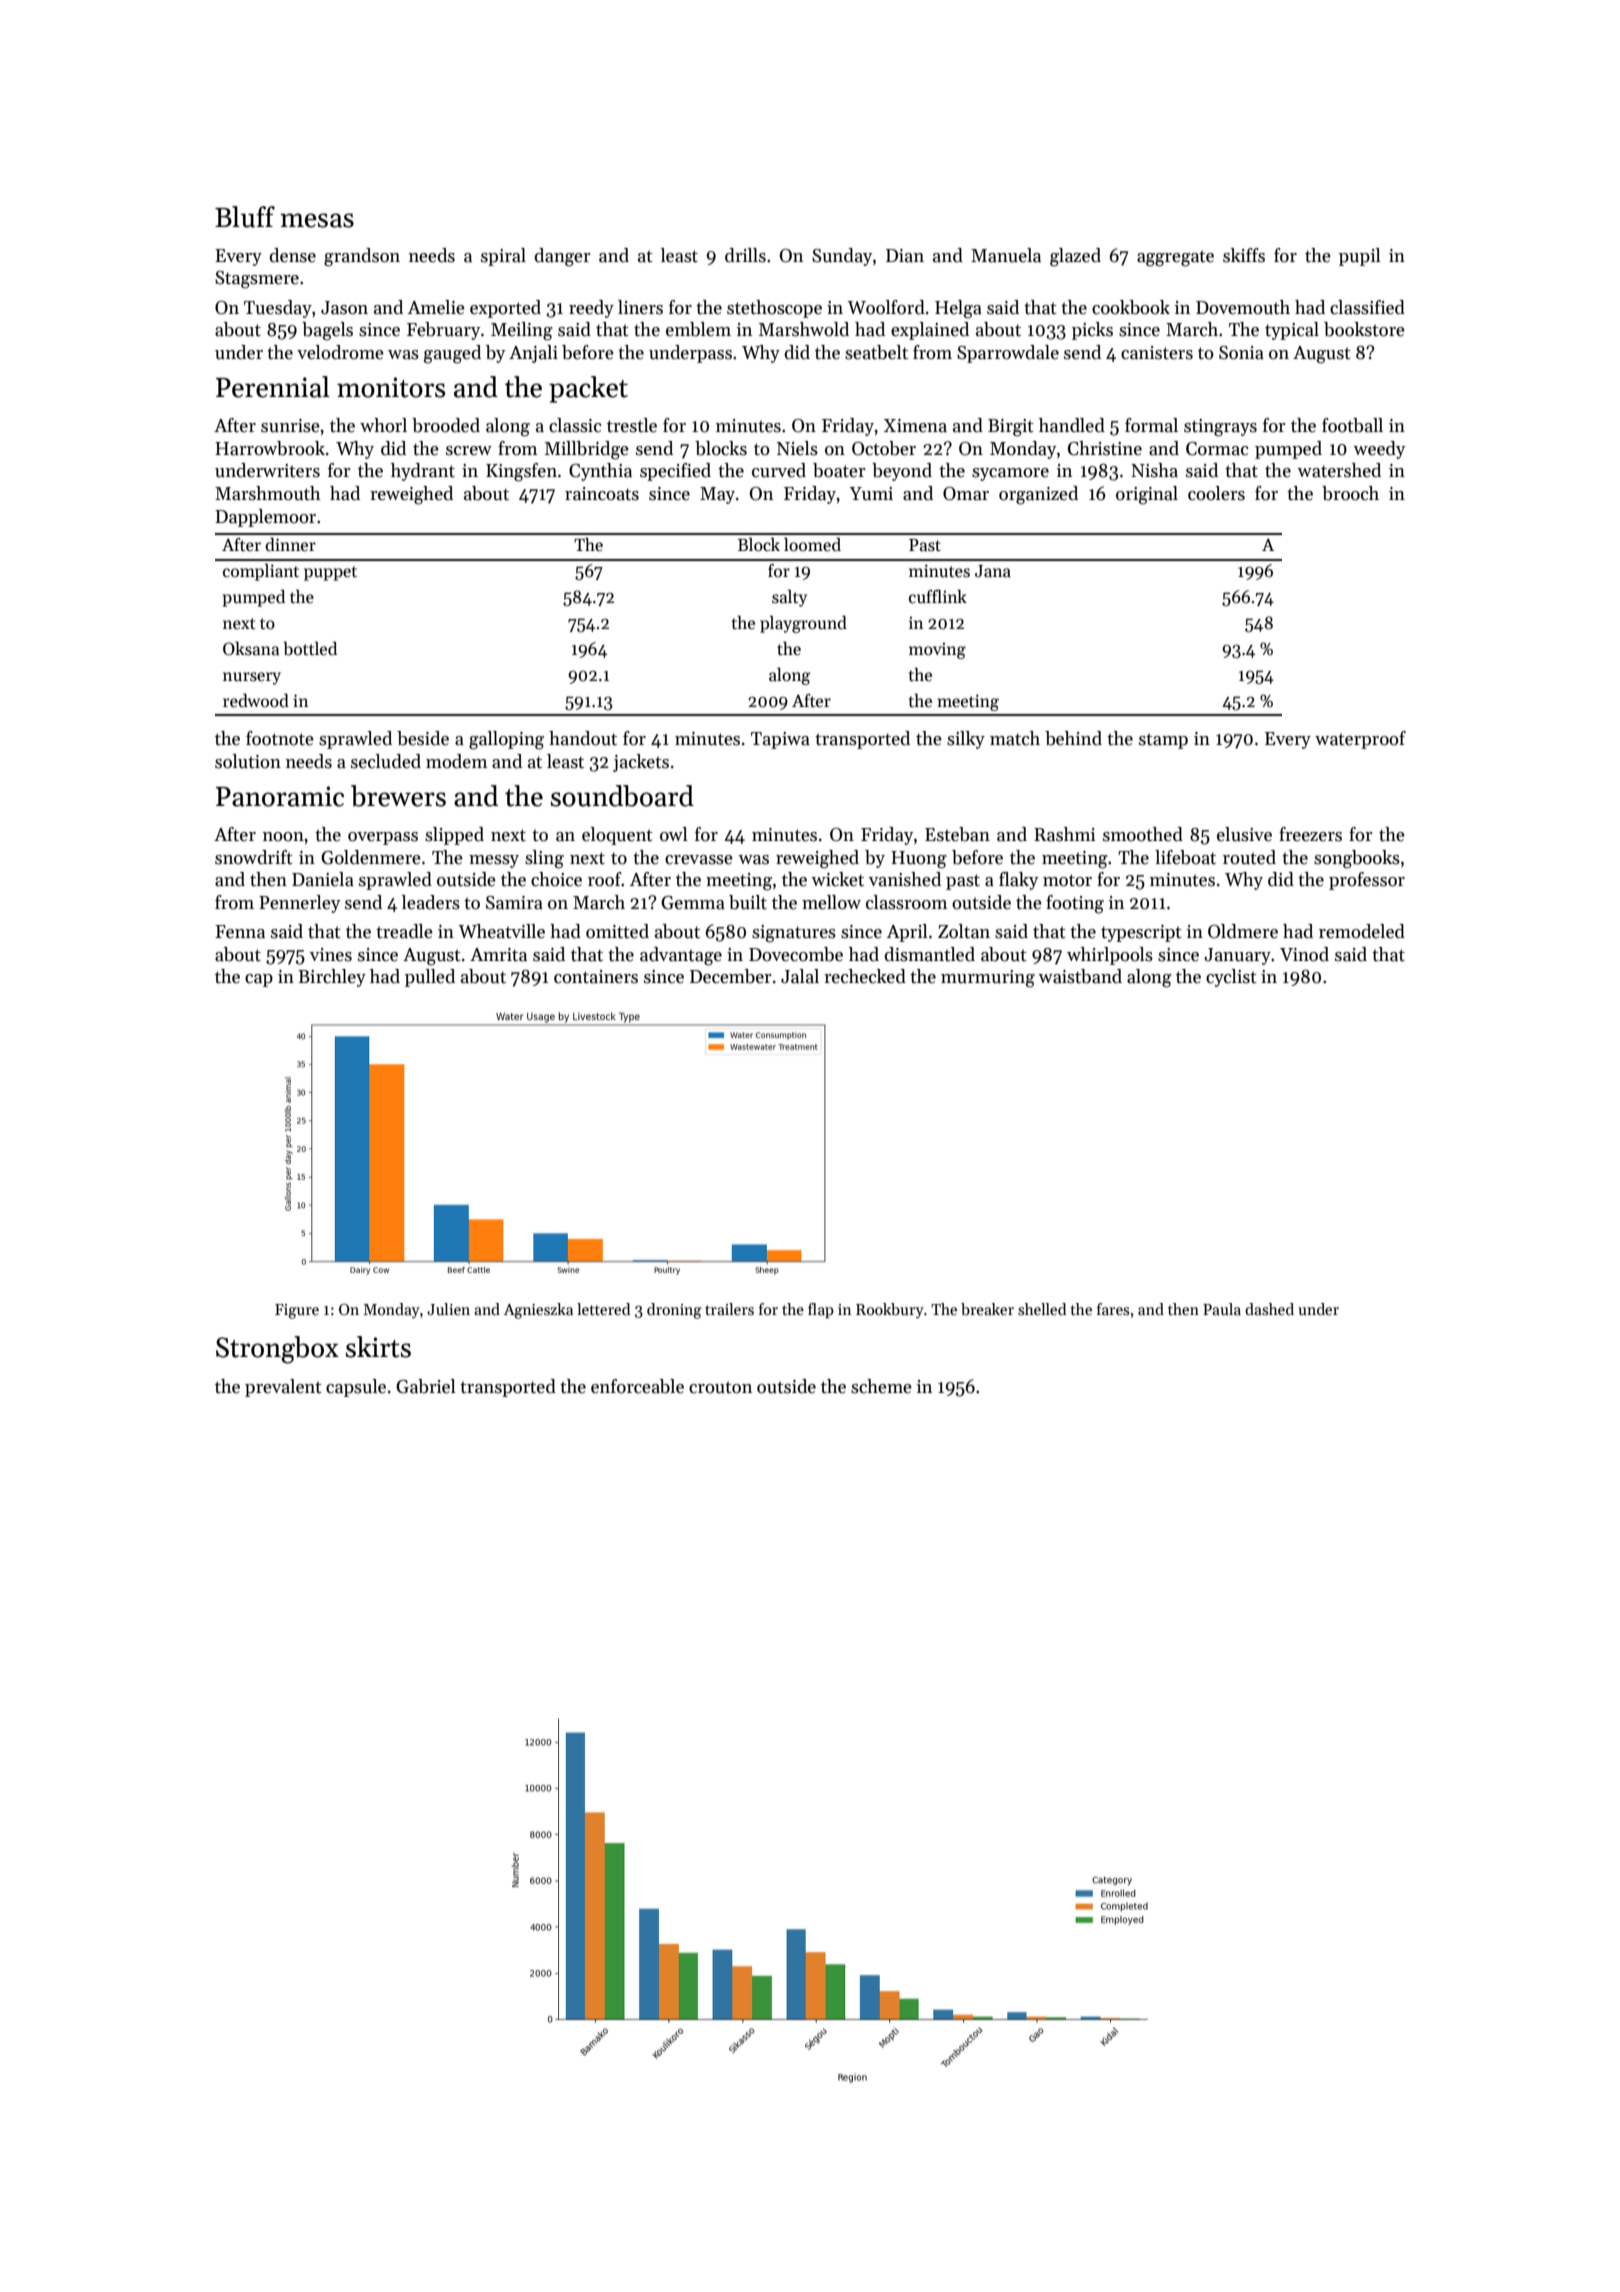 This page has height=2292, width=1620. What do you see at coordinates (812, 544) in the page?
I see `loomed` at bounding box center [812, 544].
